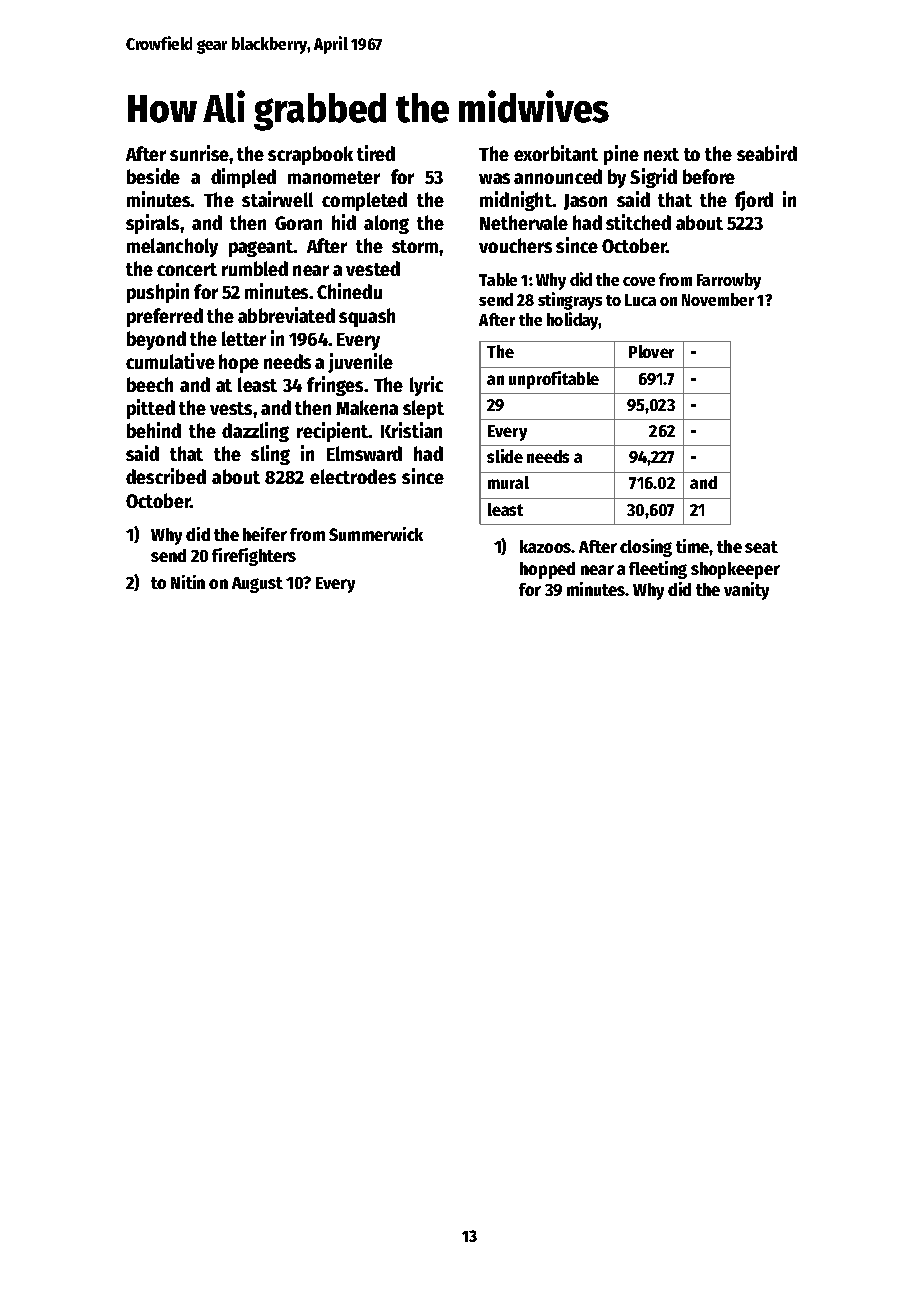 The height and width of the image is (1311, 924). Describe the element at coordinates (754, 201) in the image. I see `fjord` at that location.
